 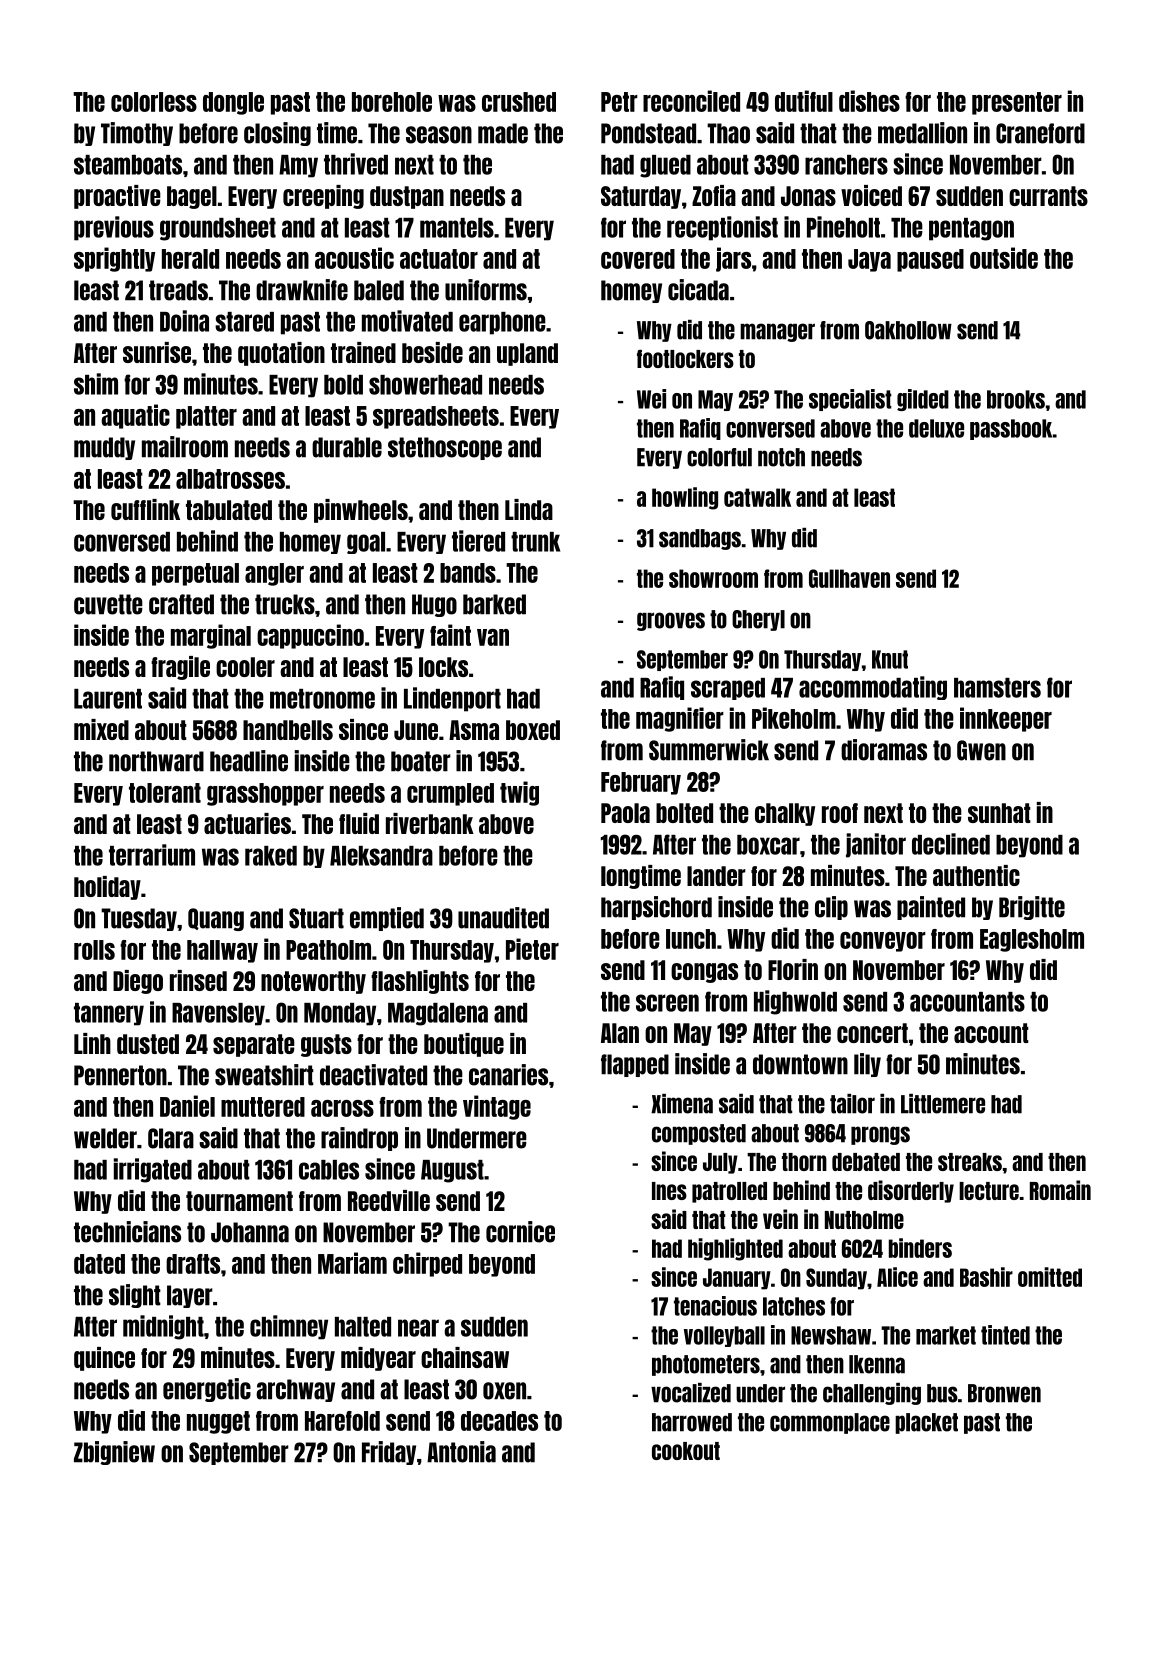 What do you see at coordinates (407, 321) in the document?
I see `motivated` at bounding box center [407, 321].
